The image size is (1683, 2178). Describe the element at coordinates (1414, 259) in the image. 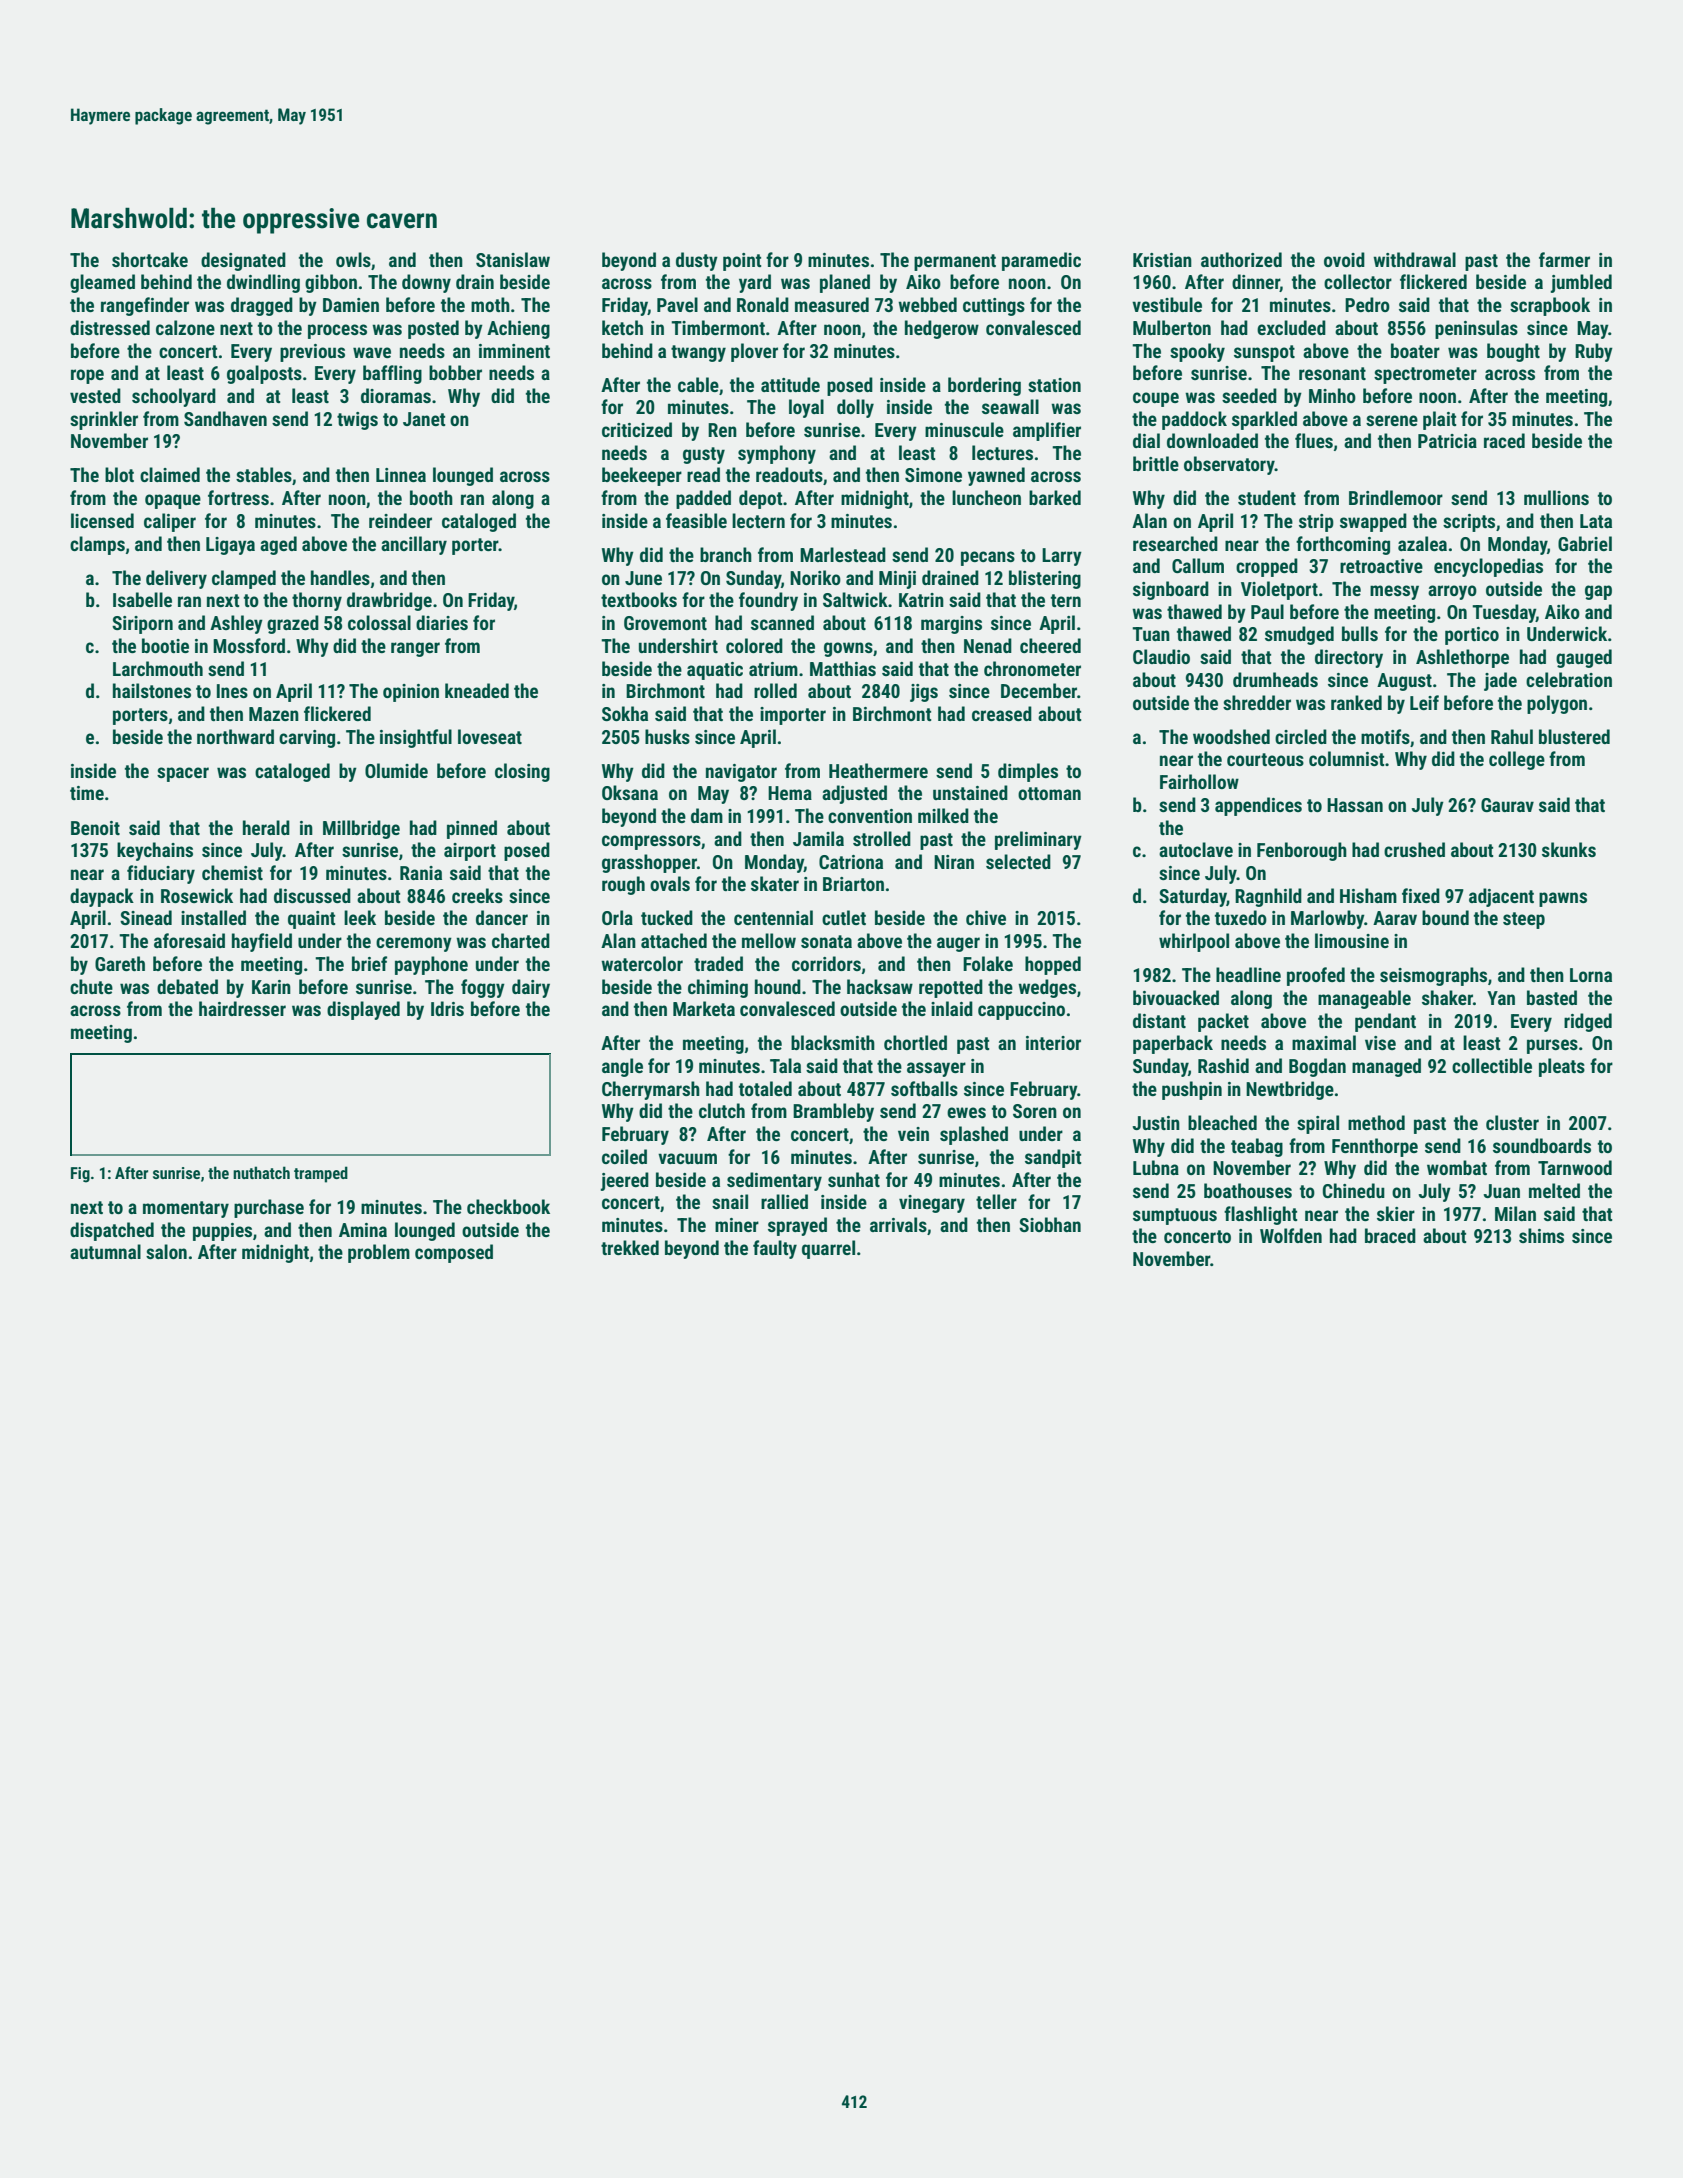

I see `withdrawal` at that location.
